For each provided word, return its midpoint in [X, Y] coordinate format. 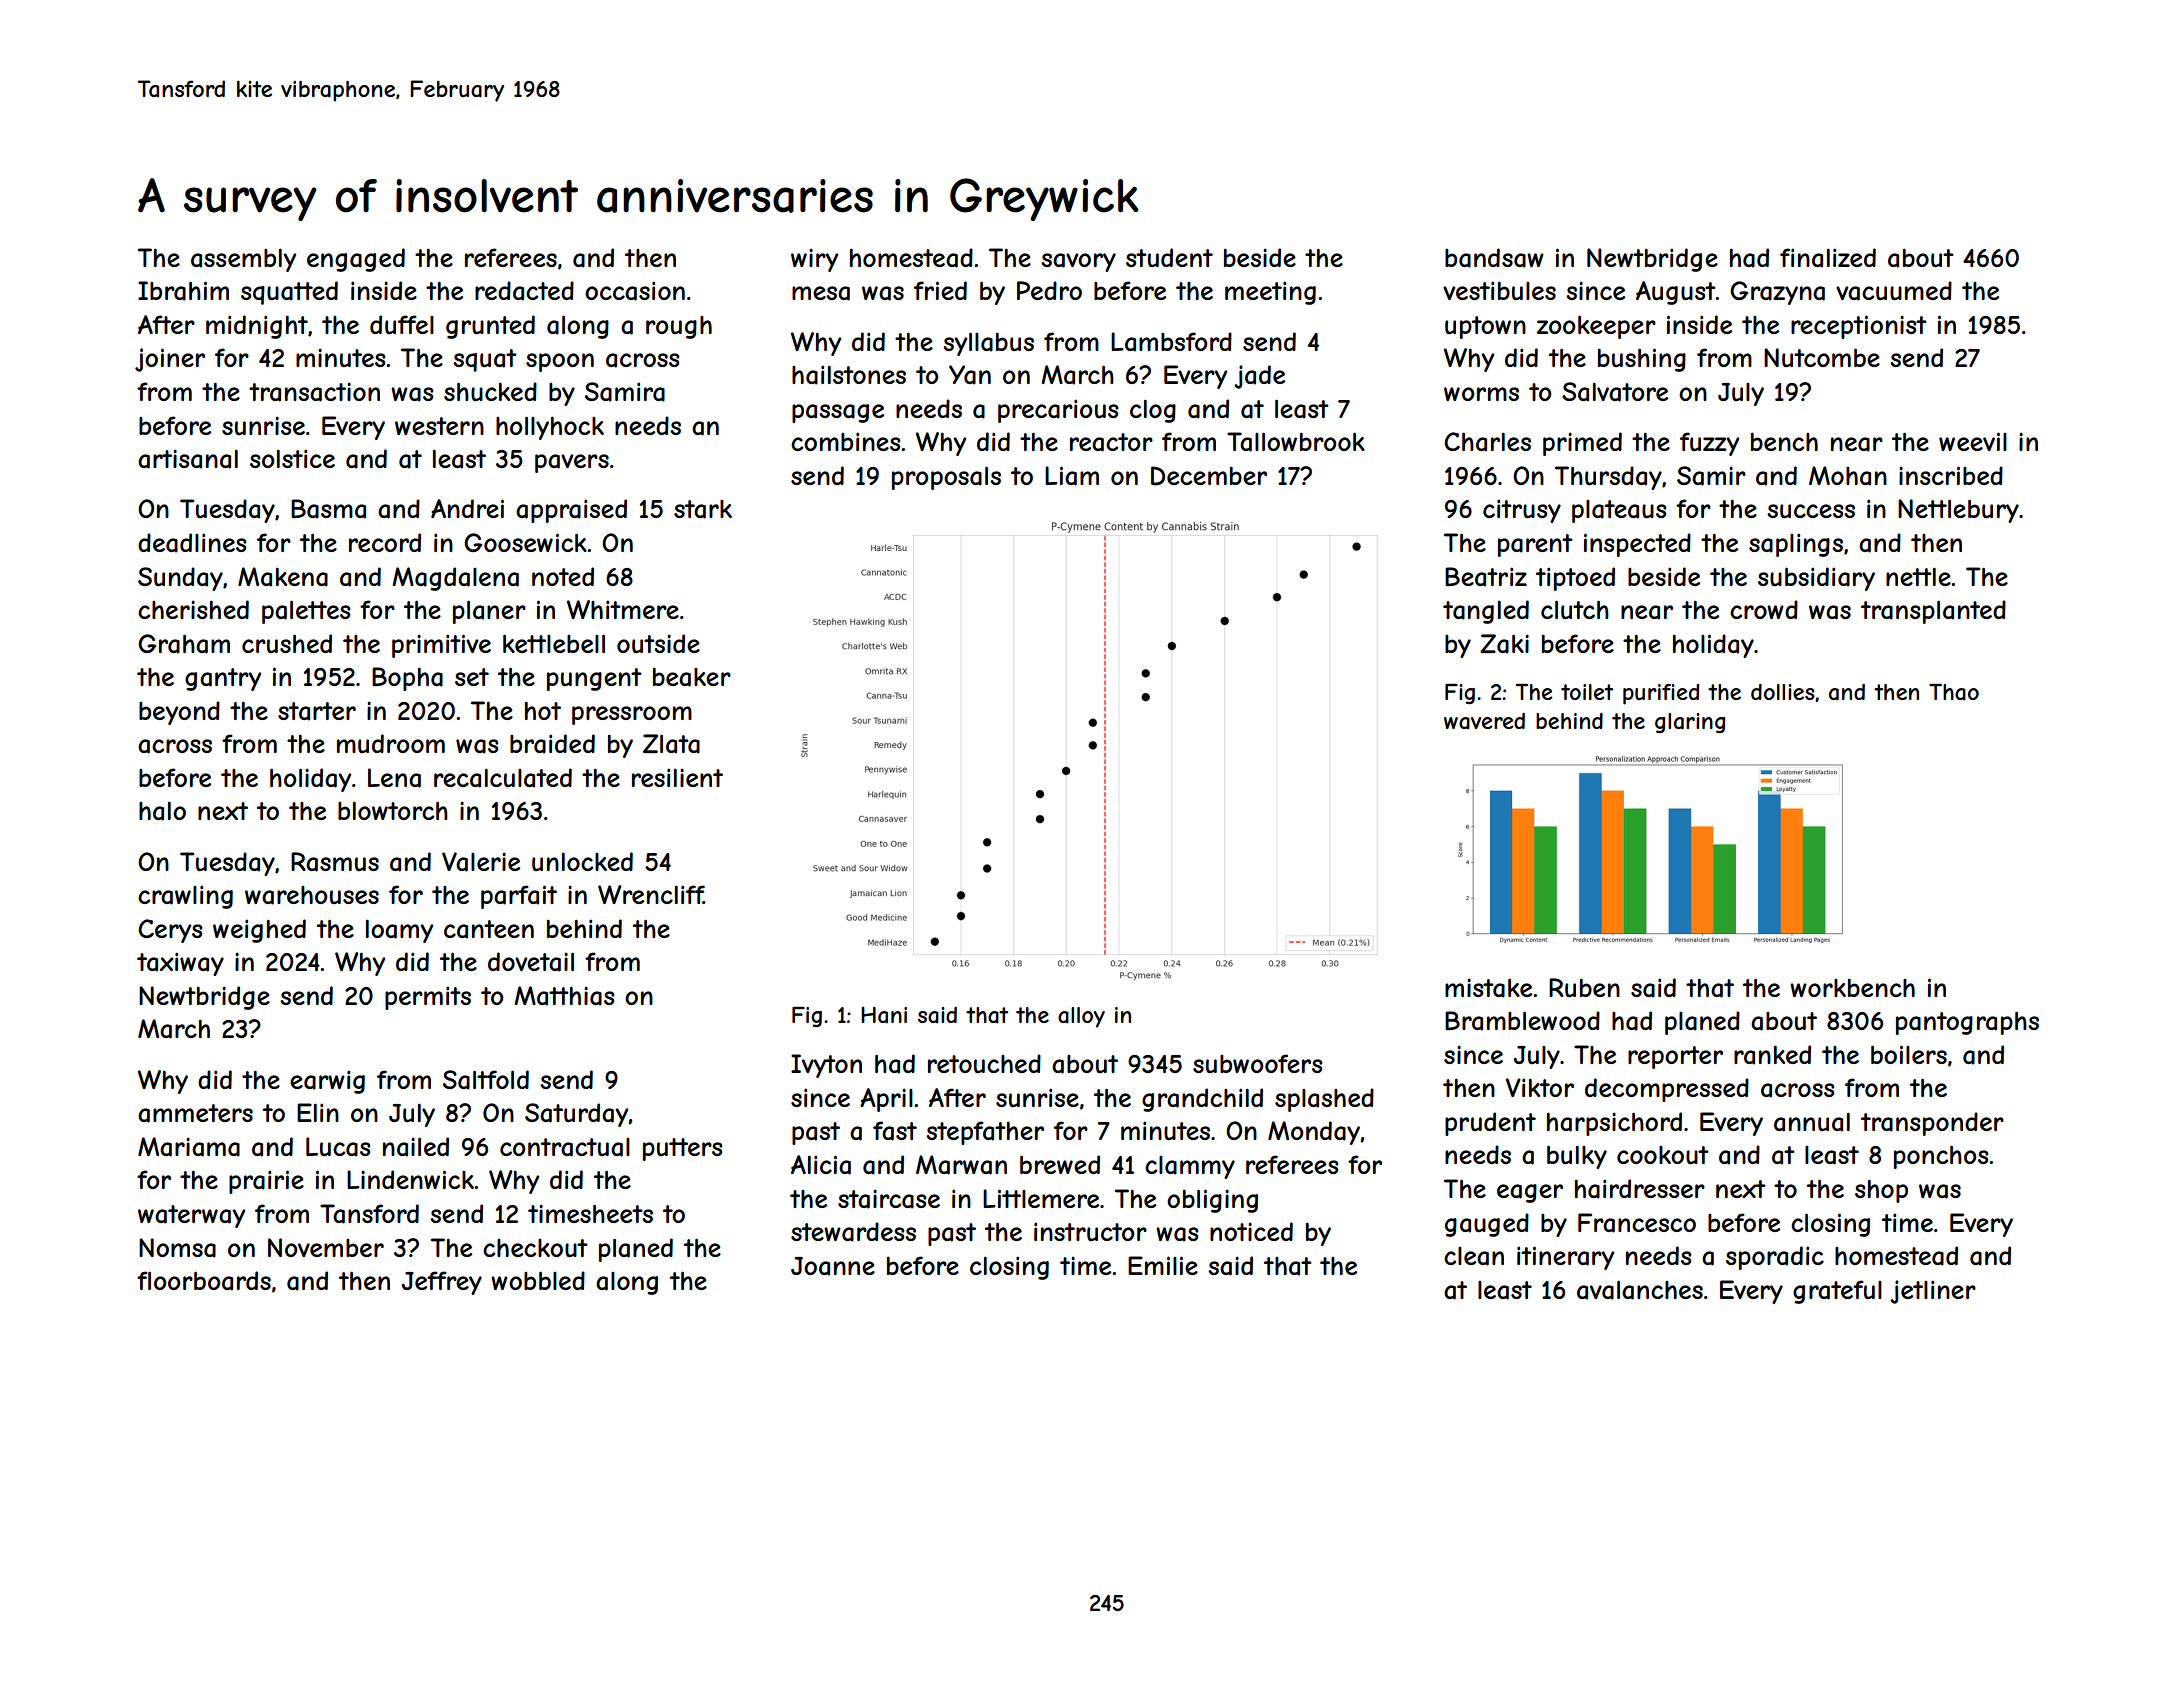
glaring [1690, 723]
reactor [1111, 442]
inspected [1637, 545]
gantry [223, 679]
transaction [314, 392]
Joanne [833, 1266]
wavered [1484, 721]
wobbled [538, 1280]
